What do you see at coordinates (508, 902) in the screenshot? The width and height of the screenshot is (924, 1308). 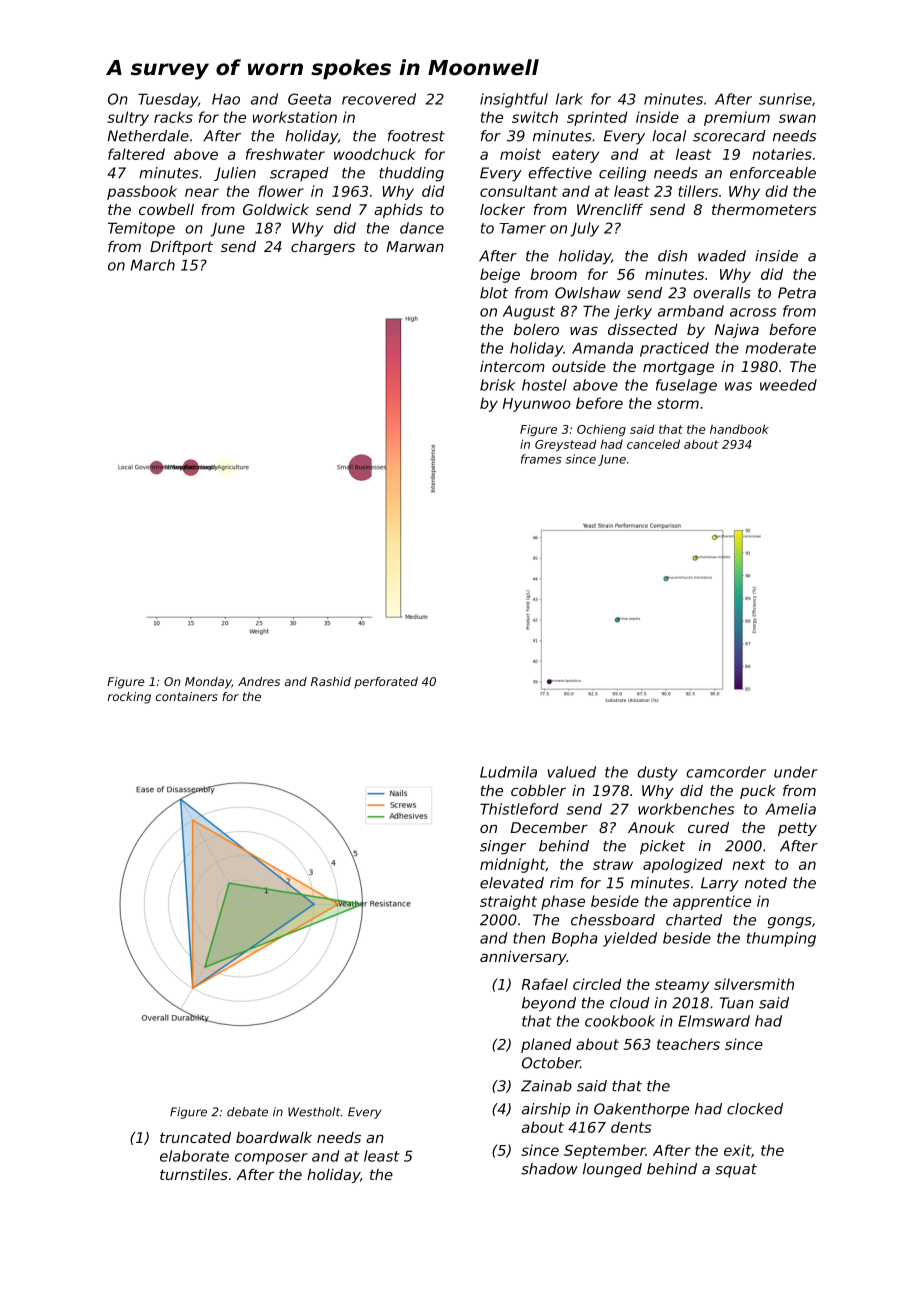 I see `straight` at bounding box center [508, 902].
